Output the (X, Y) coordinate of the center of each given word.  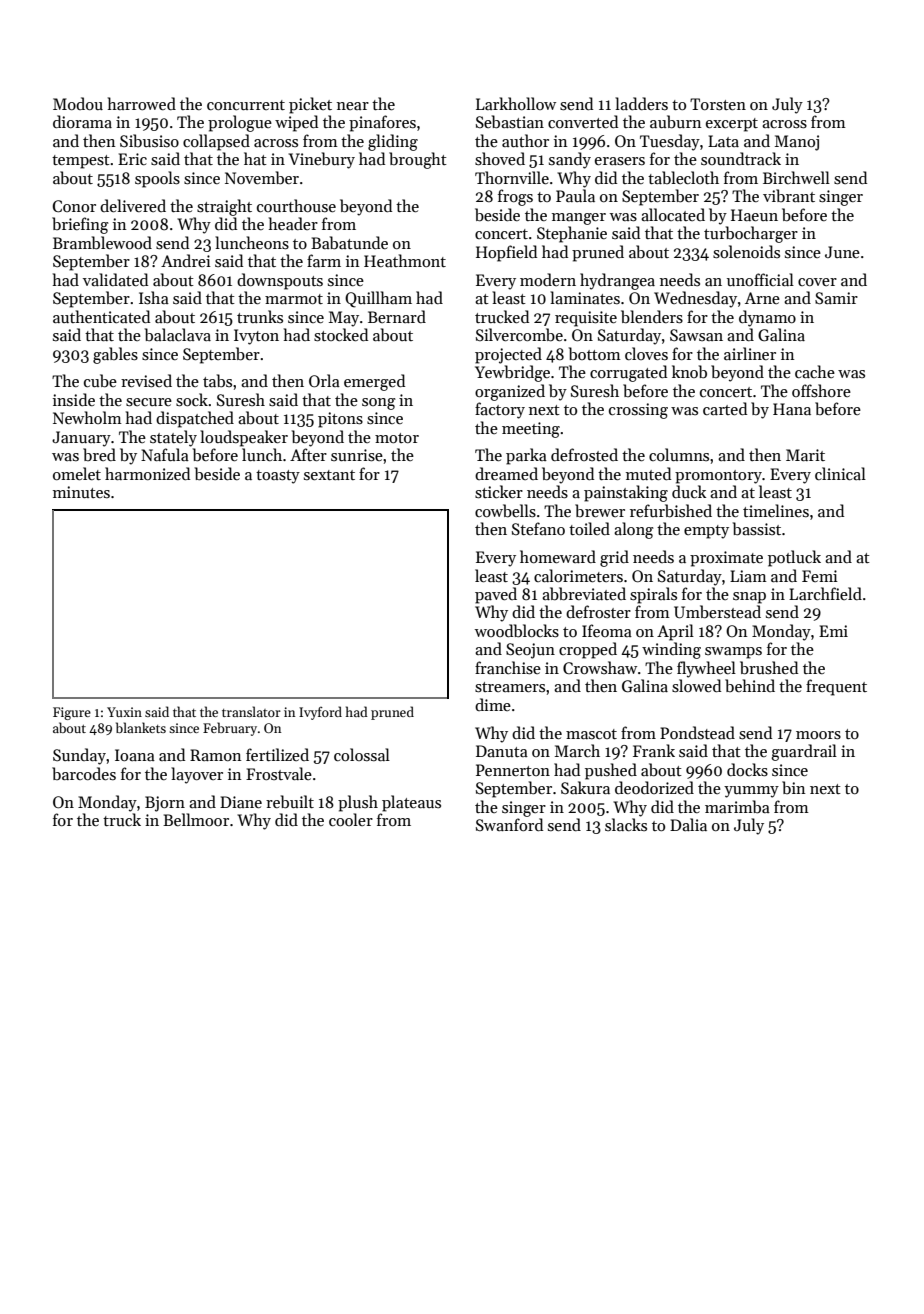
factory (500, 410)
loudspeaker (244, 438)
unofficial (760, 279)
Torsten (718, 104)
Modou (78, 103)
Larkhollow (516, 103)
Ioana (135, 755)
